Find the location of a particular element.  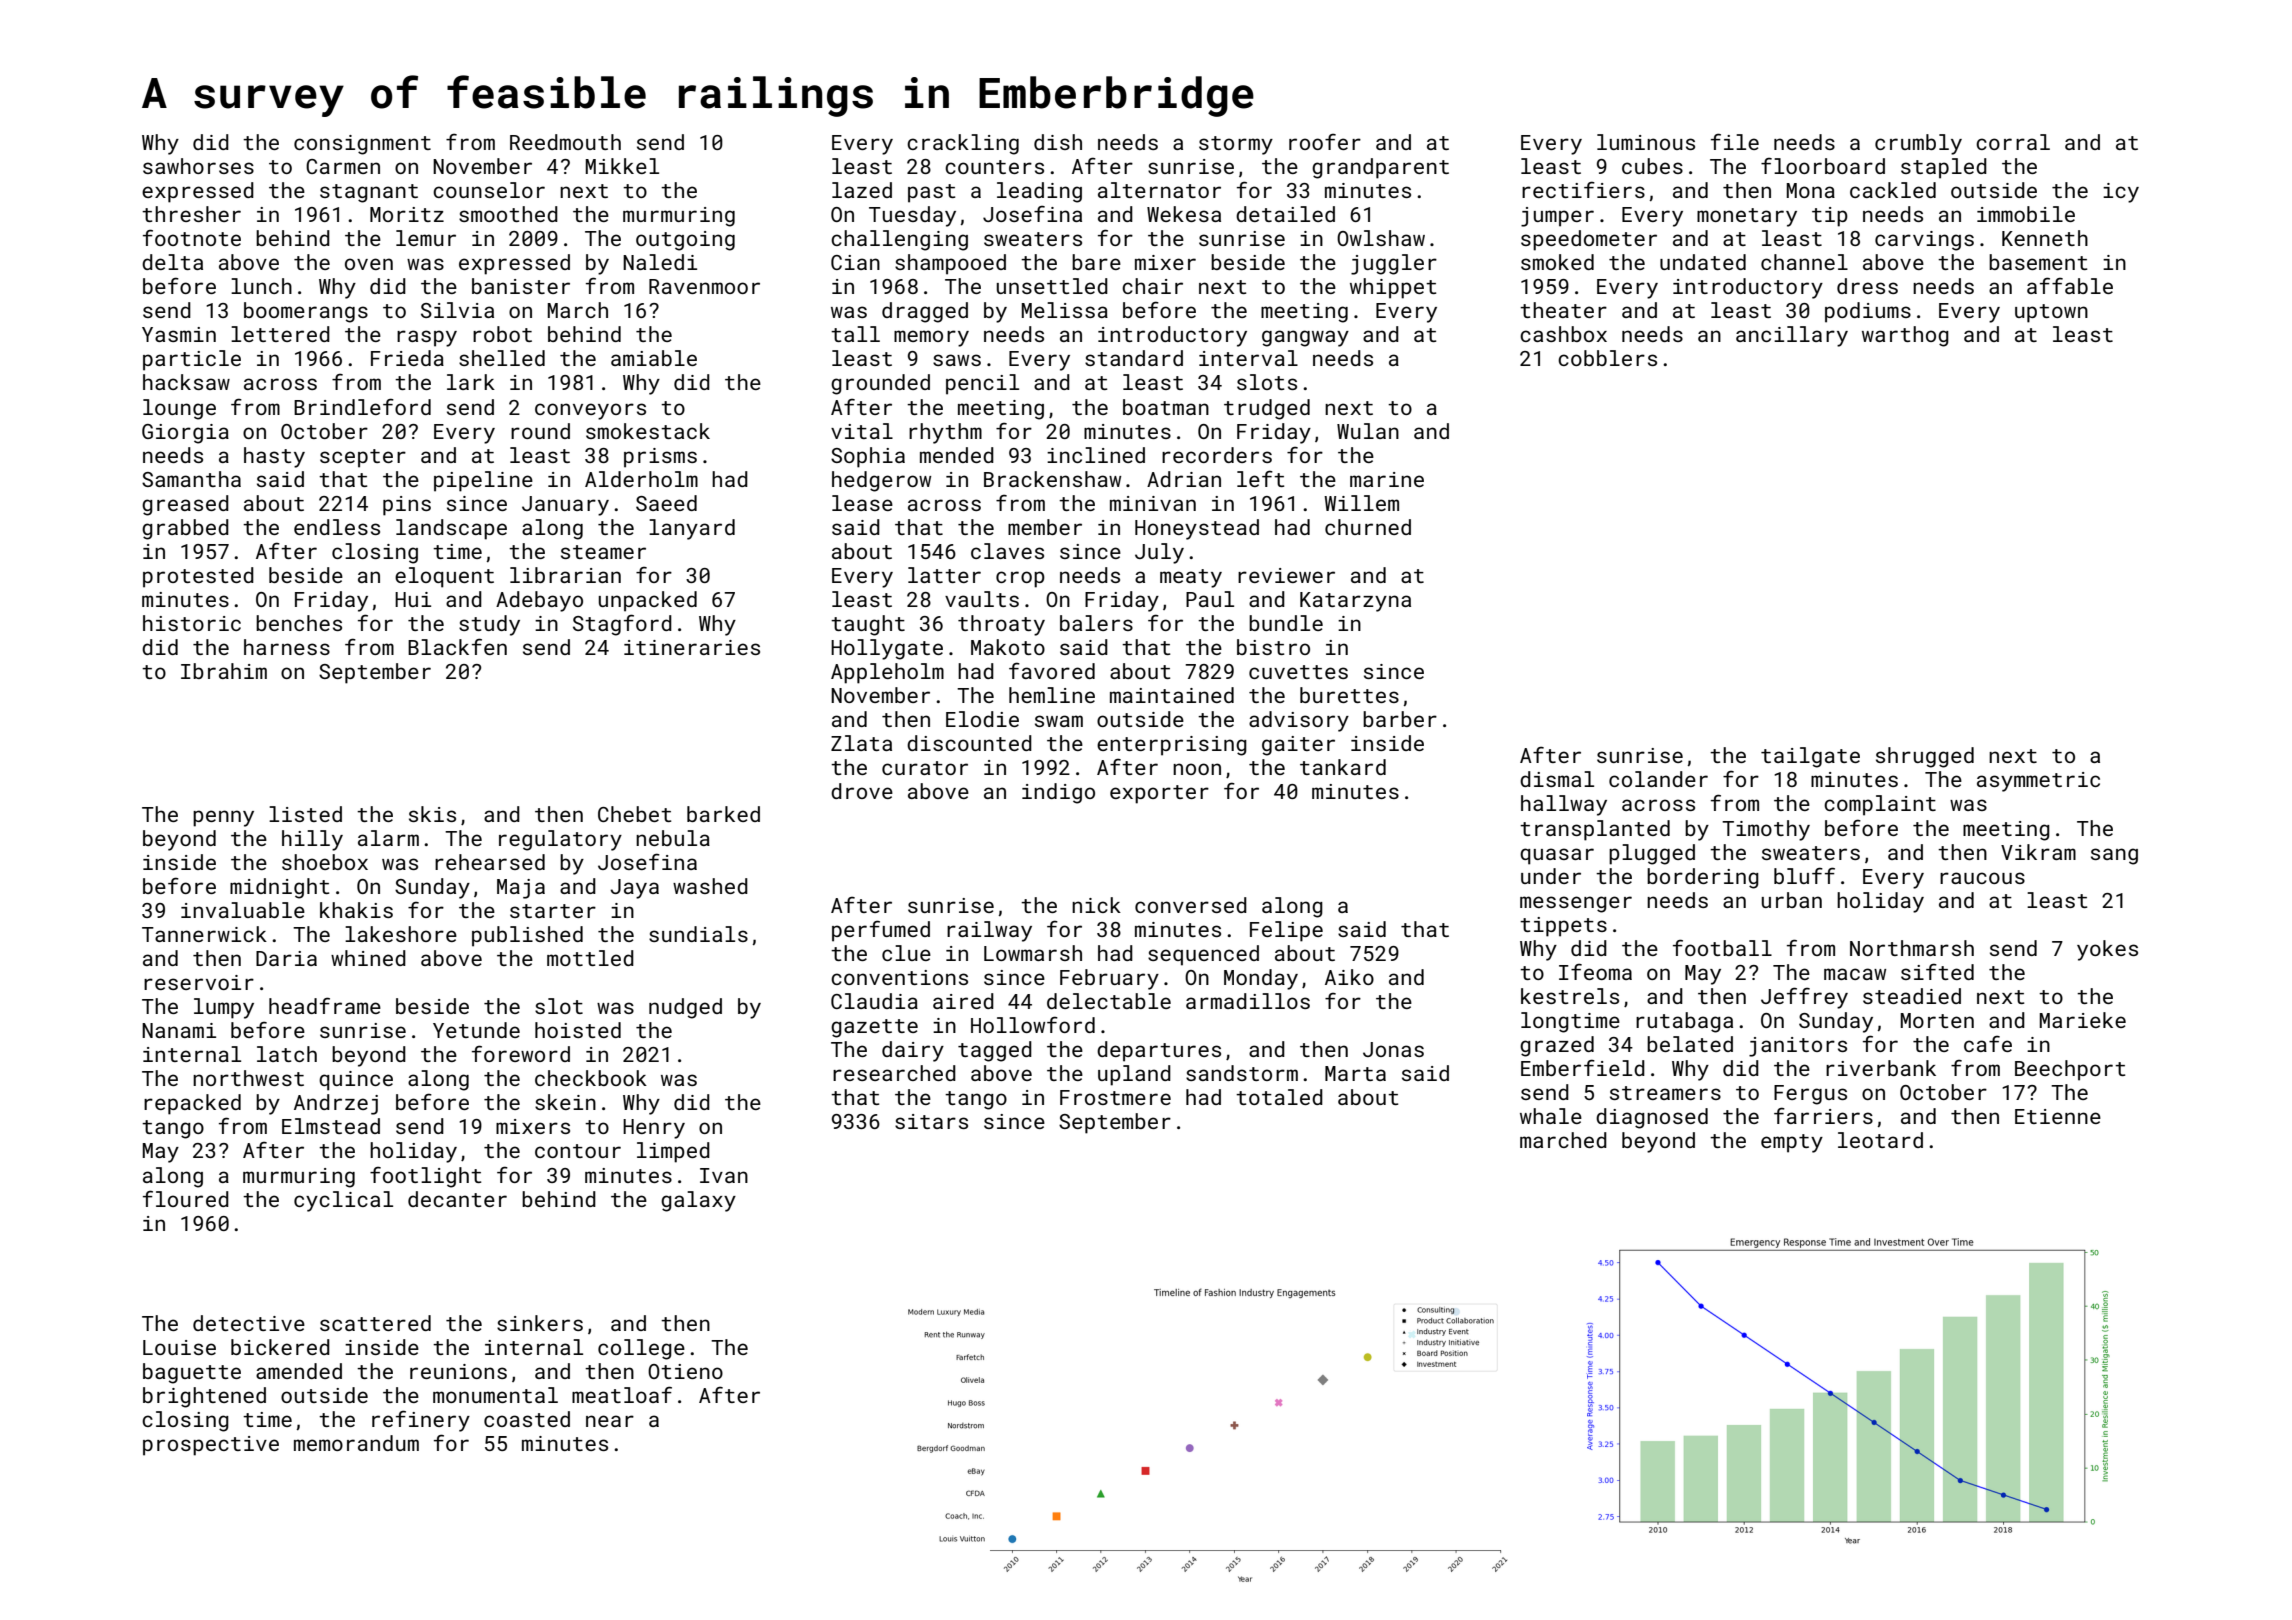

memorandum is located at coordinates (356, 1443).
